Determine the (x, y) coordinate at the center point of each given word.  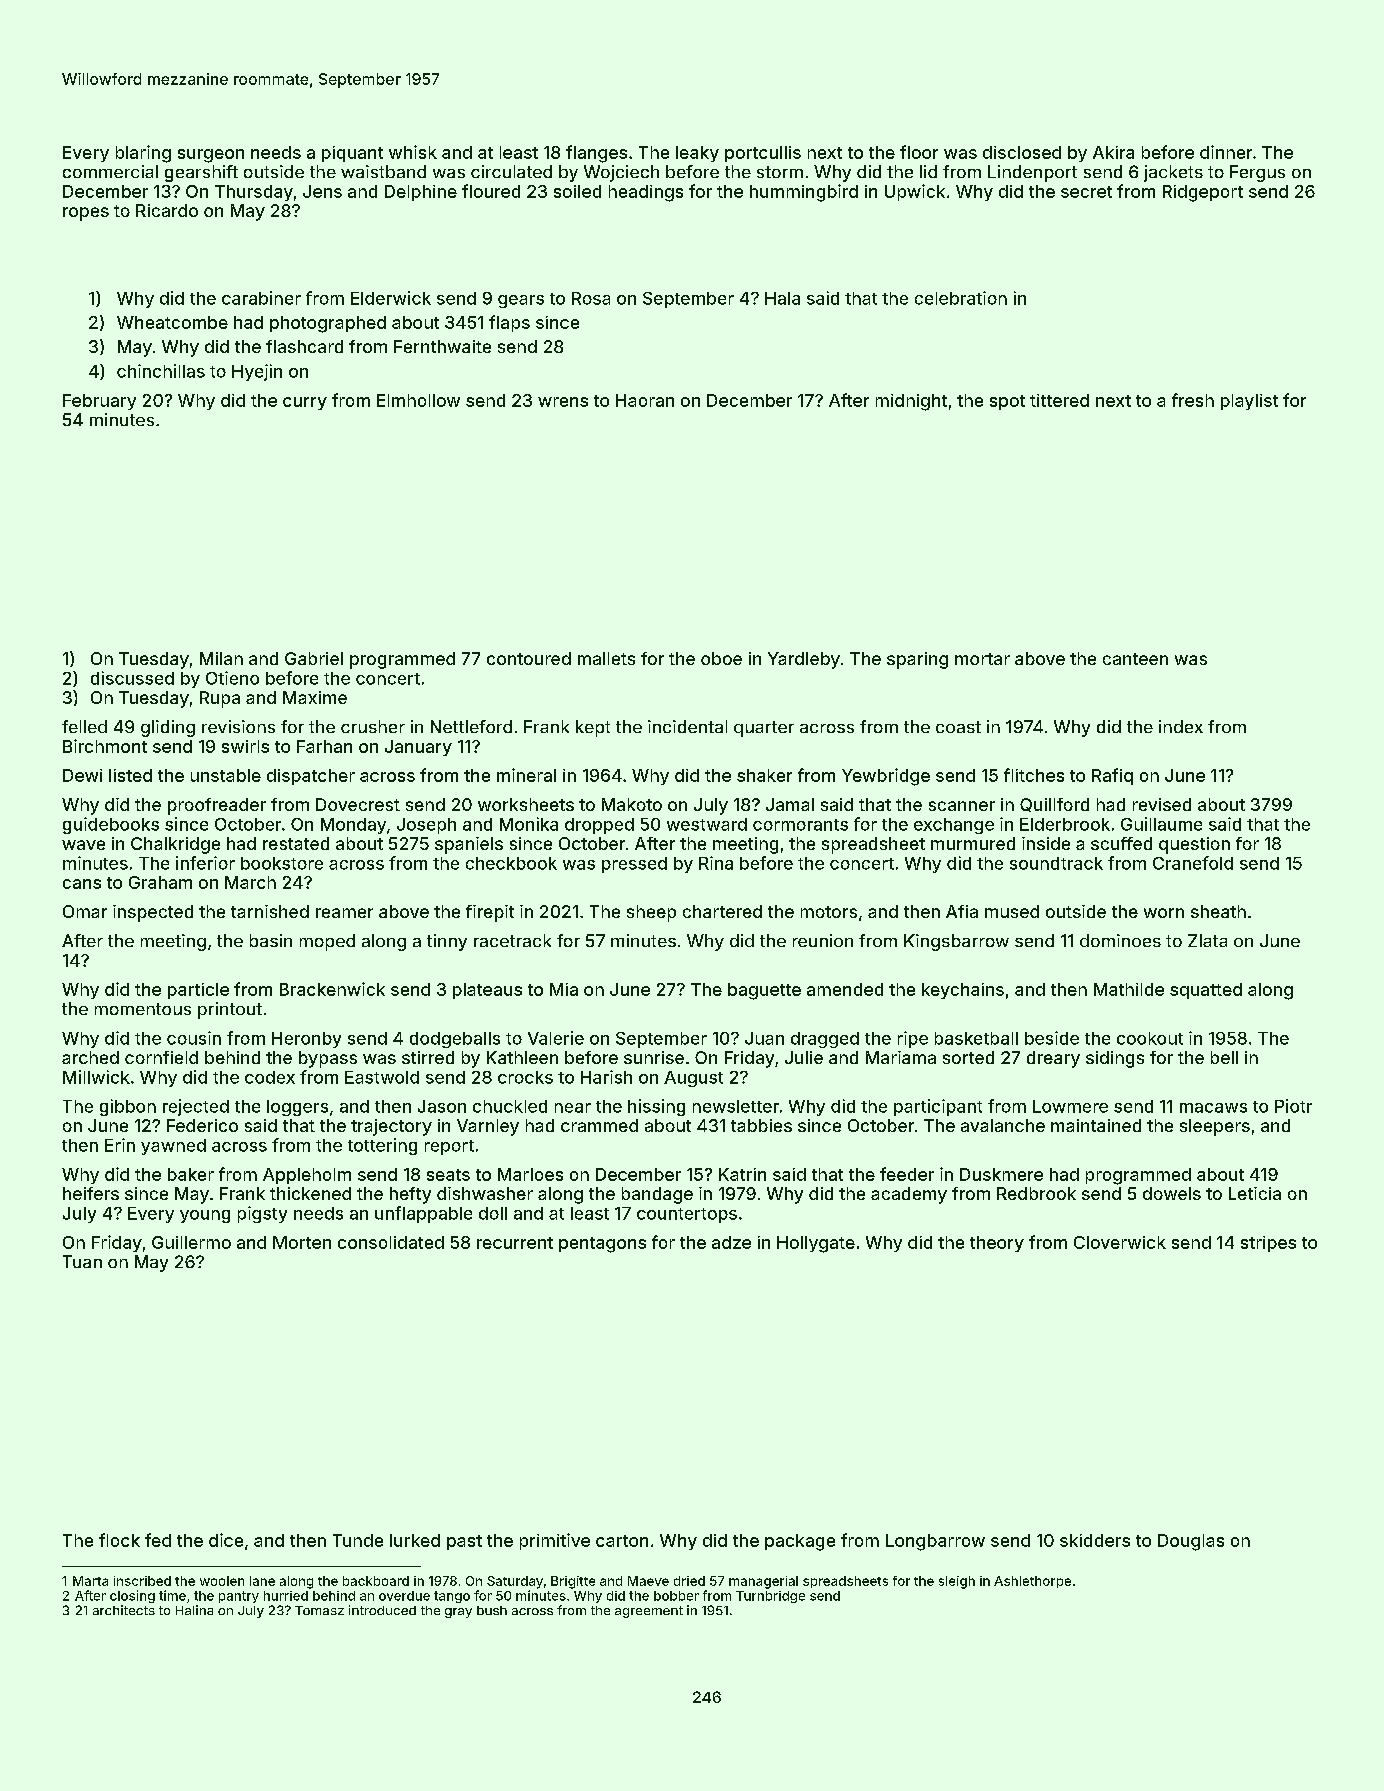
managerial (763, 1582)
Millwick (96, 1077)
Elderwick (391, 298)
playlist (1249, 402)
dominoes (1120, 940)
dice (226, 1540)
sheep (651, 913)
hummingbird (804, 193)
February (99, 402)
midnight (911, 402)
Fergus (1257, 173)
